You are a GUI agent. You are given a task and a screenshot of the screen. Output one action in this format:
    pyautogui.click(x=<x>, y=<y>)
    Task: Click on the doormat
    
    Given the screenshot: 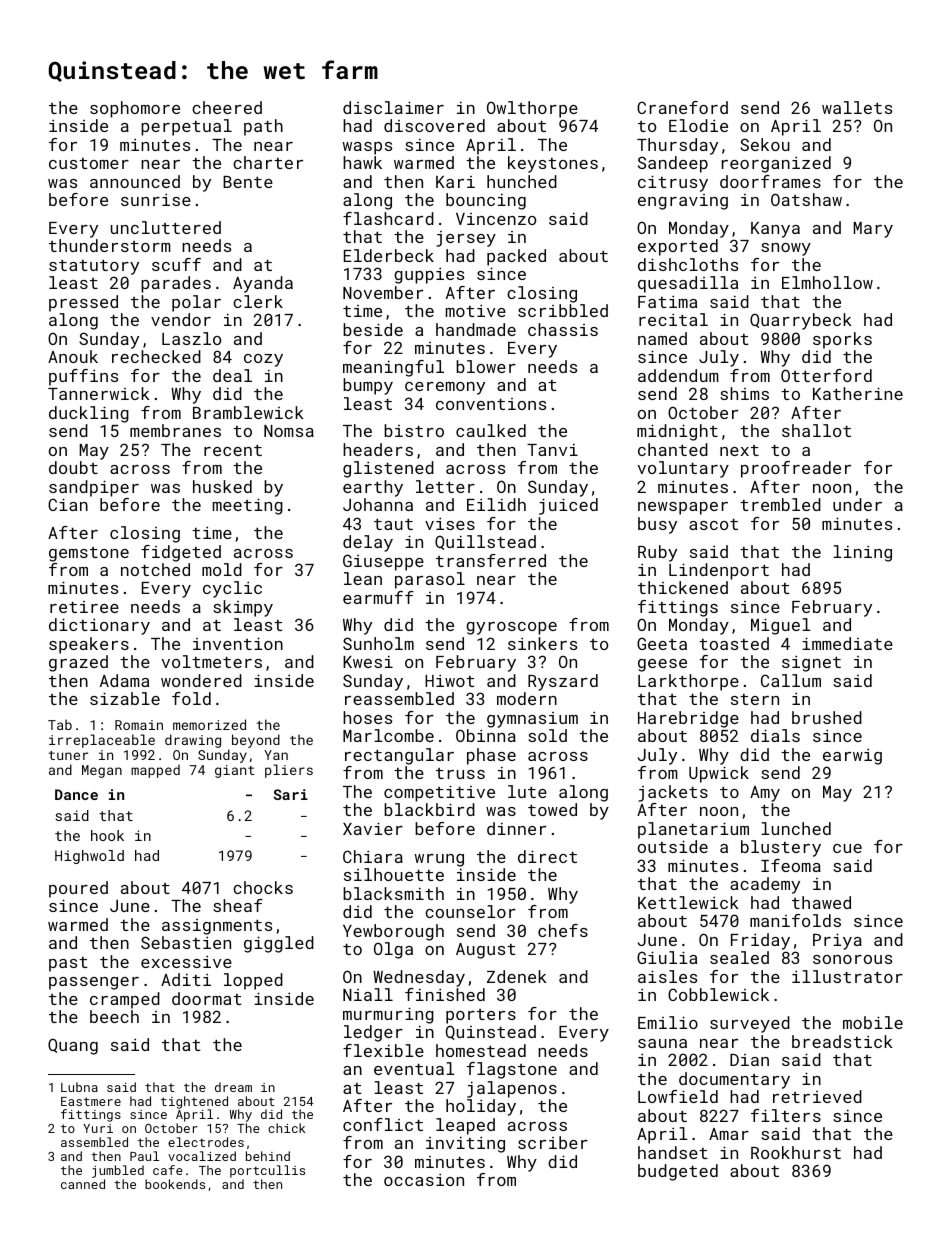 What is the action you would take?
    pyautogui.click(x=207, y=998)
